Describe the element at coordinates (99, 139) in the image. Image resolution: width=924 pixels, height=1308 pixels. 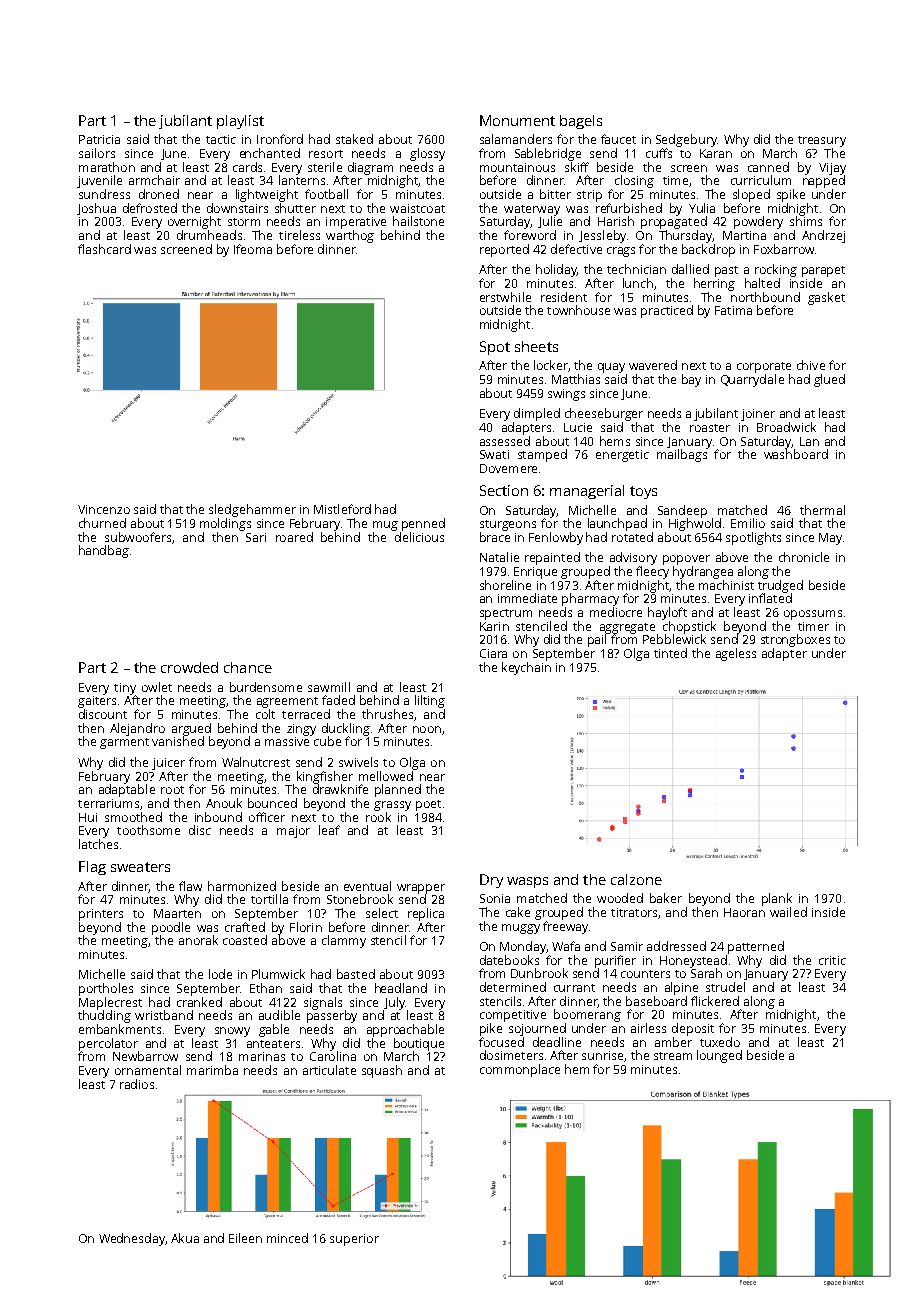
I see `Patricia` at that location.
